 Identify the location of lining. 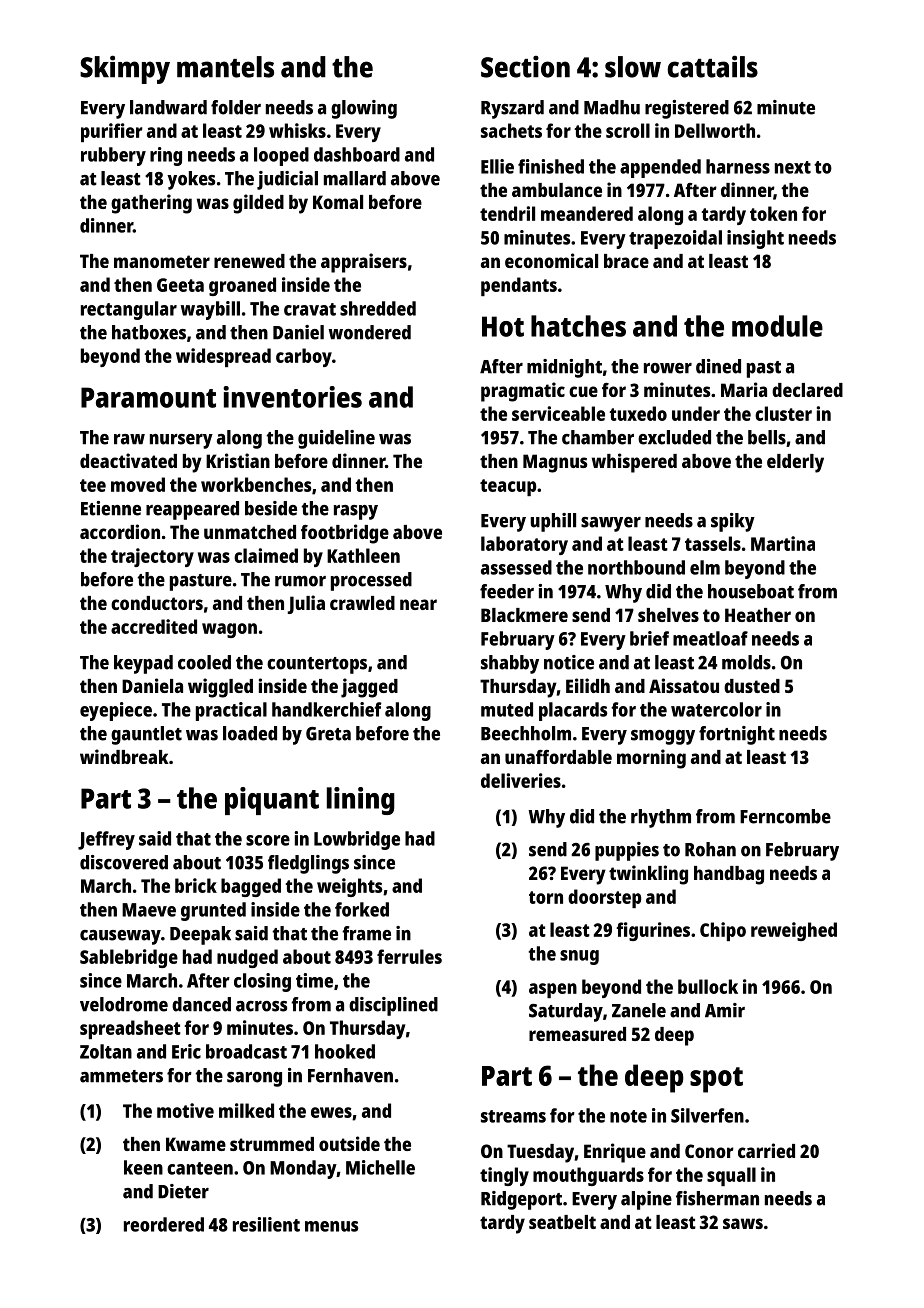
(361, 801).
